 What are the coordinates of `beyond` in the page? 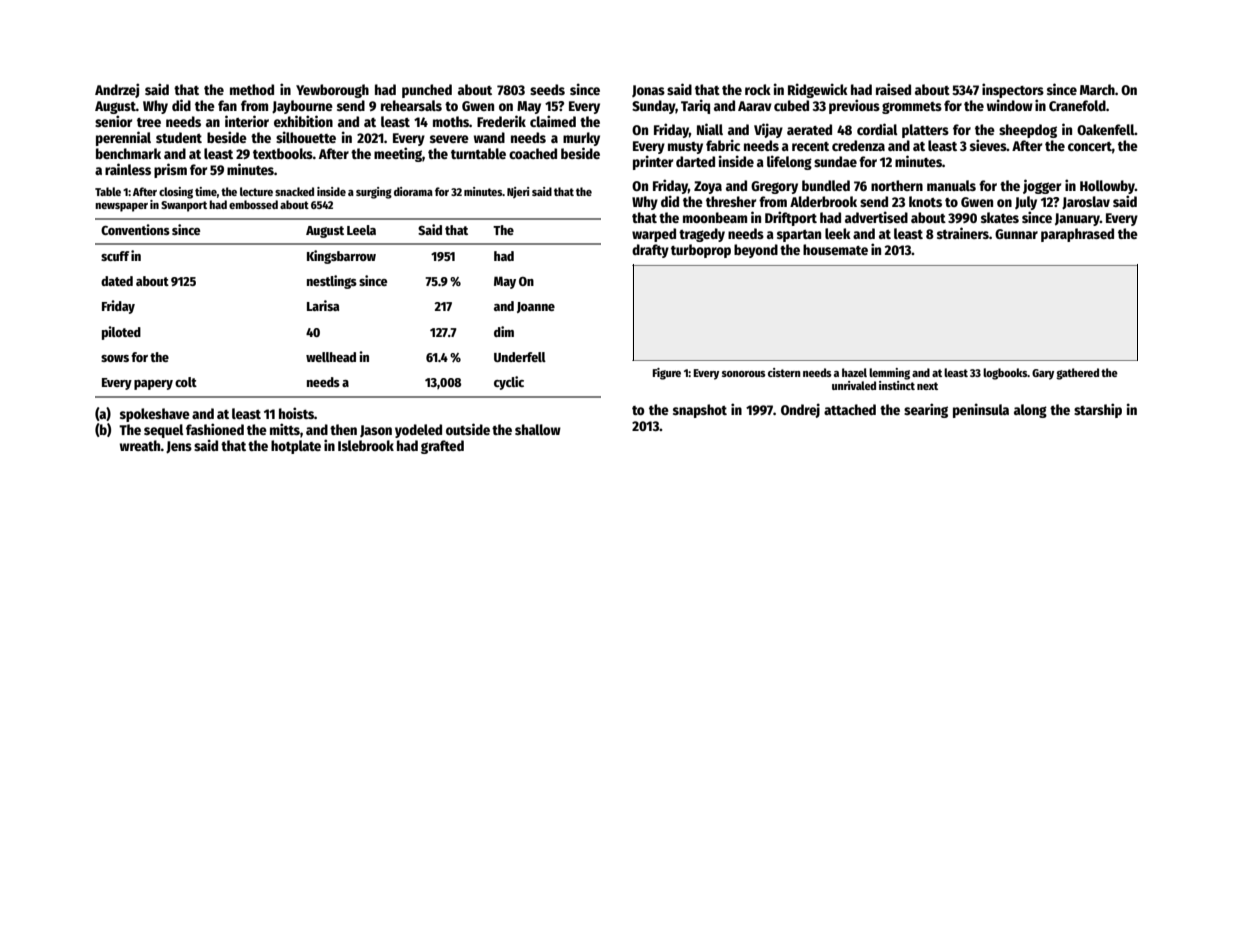 It's located at (756, 251).
